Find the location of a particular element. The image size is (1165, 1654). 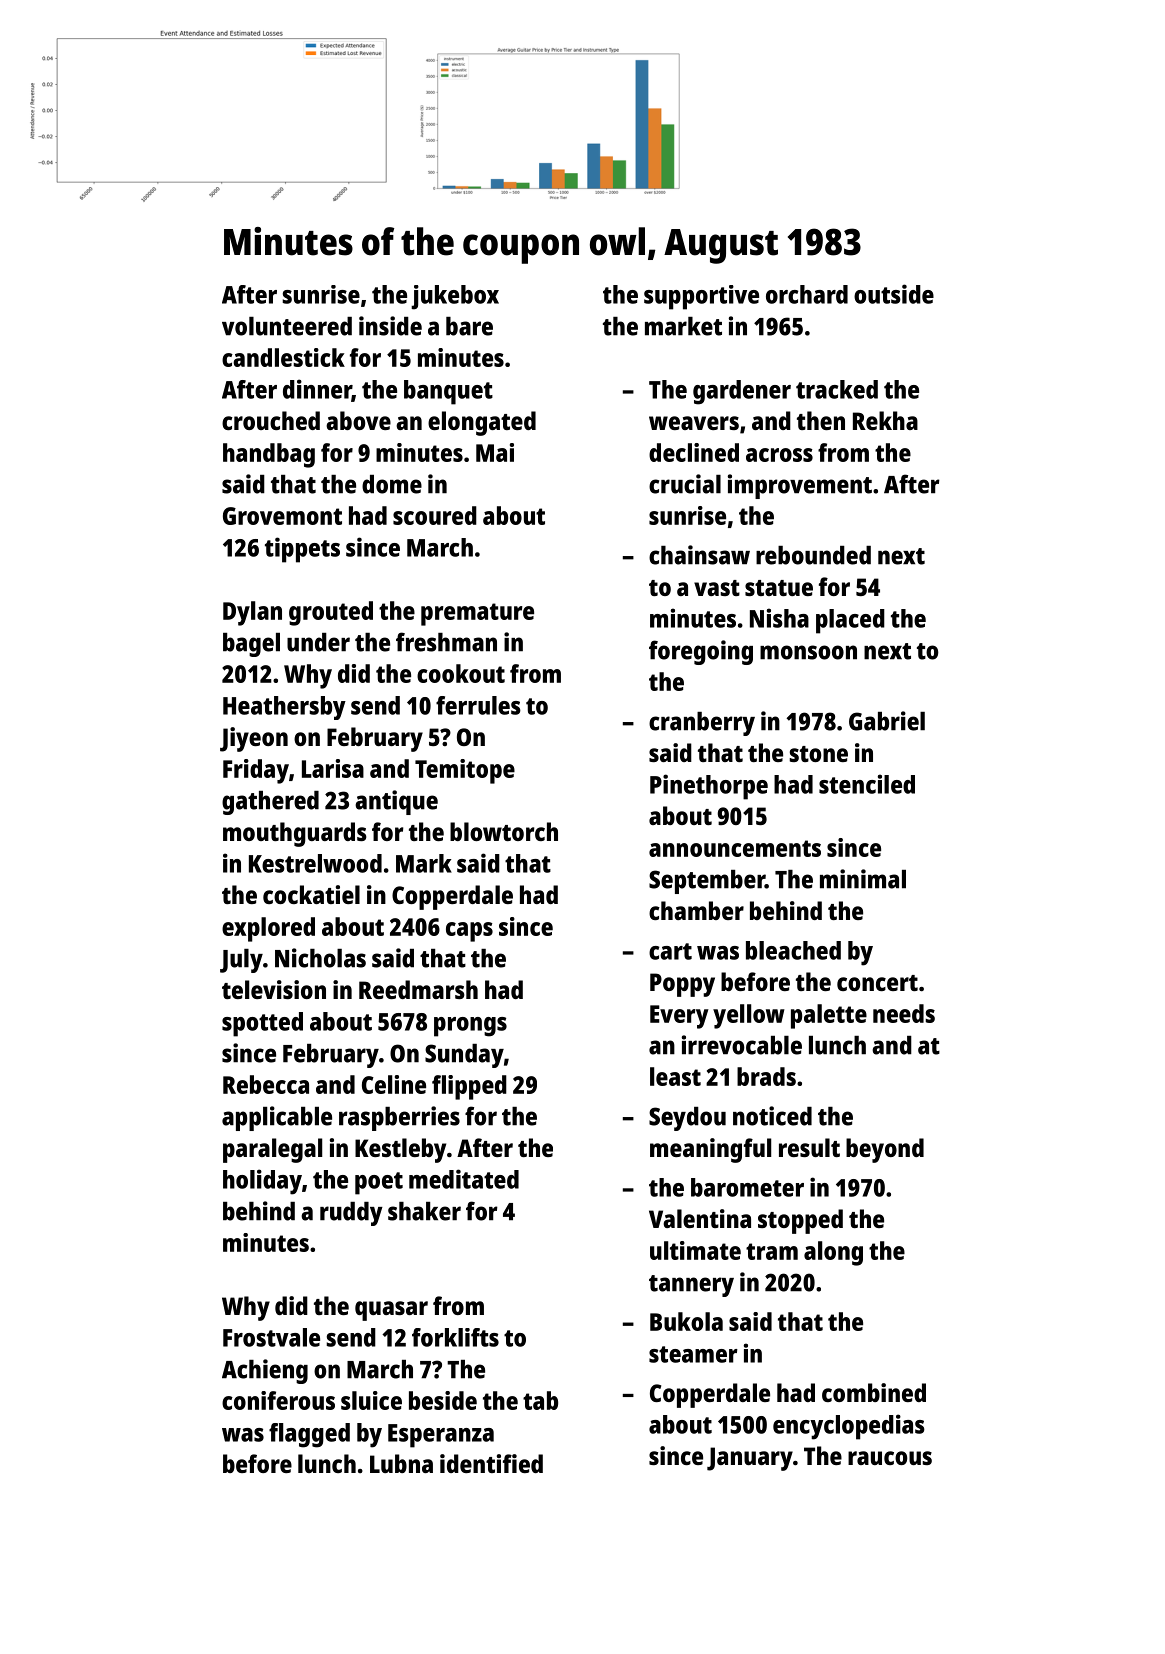

Achieng is located at coordinates (265, 1371).
